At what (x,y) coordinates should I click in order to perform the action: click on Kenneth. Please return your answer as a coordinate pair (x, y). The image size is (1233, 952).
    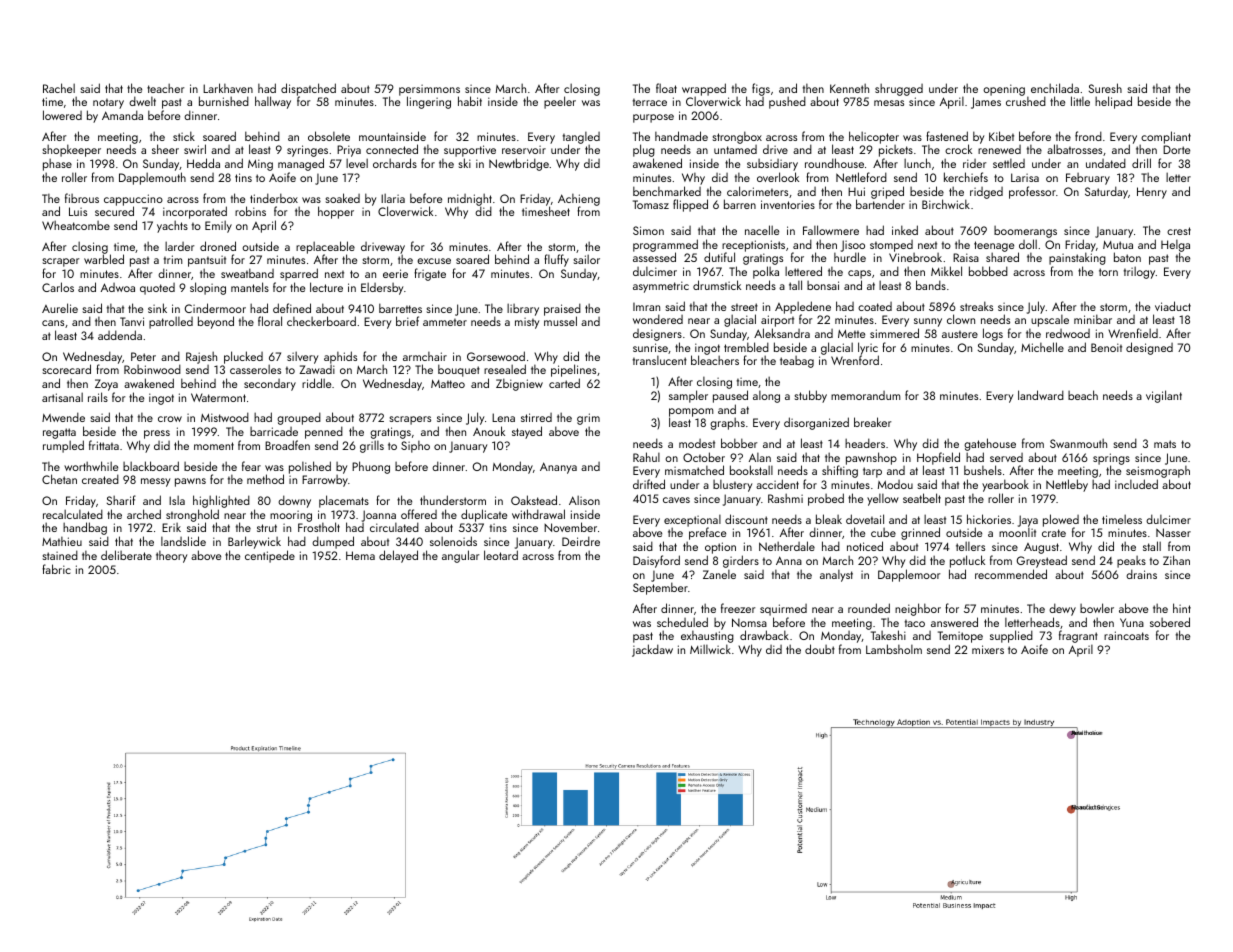
    Looking at the image, I should click on (849, 88).
